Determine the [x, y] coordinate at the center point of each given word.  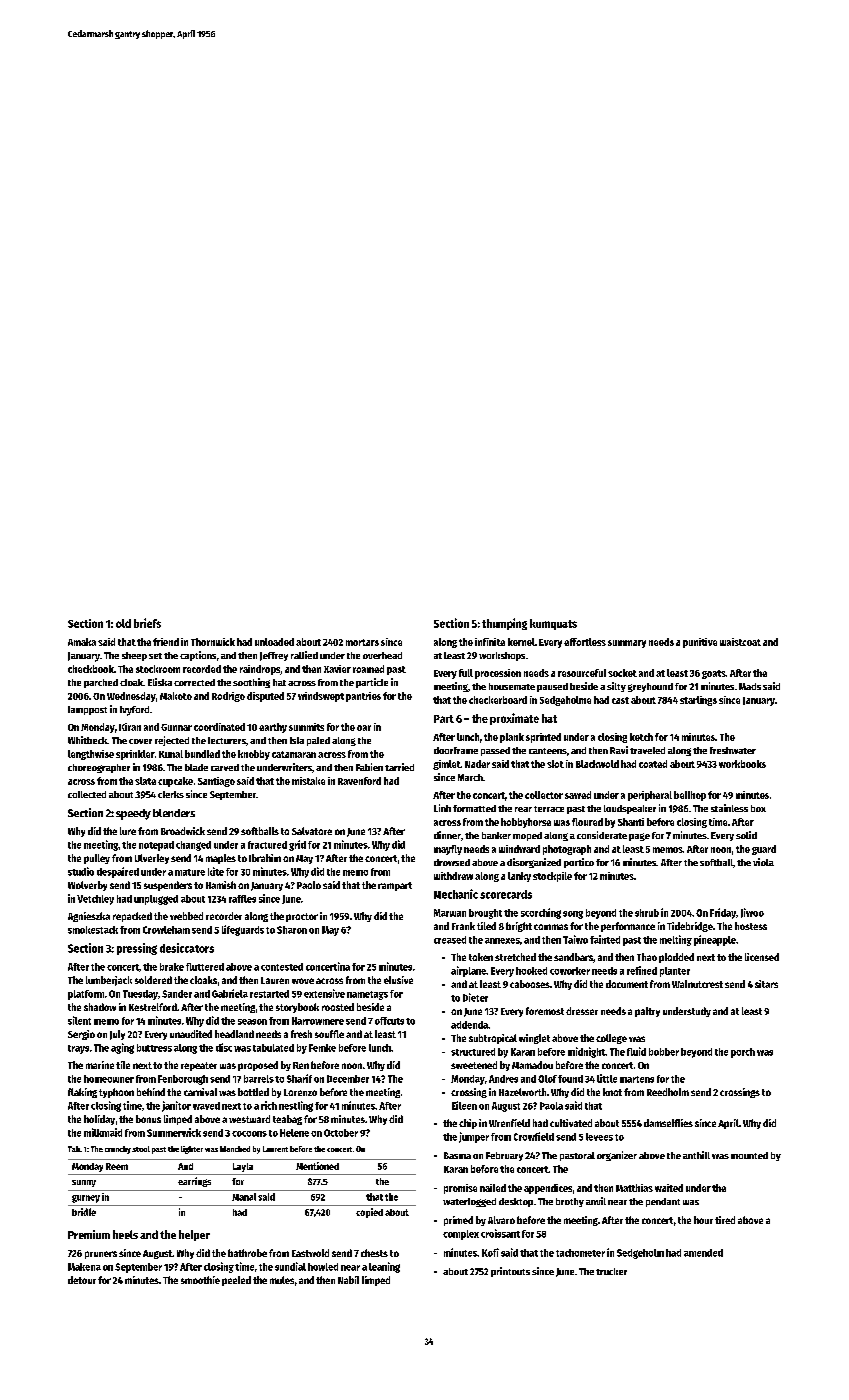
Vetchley [95, 900]
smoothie [200, 1280]
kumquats [553, 624]
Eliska [160, 682]
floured [587, 822]
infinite [490, 642]
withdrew [453, 876]
